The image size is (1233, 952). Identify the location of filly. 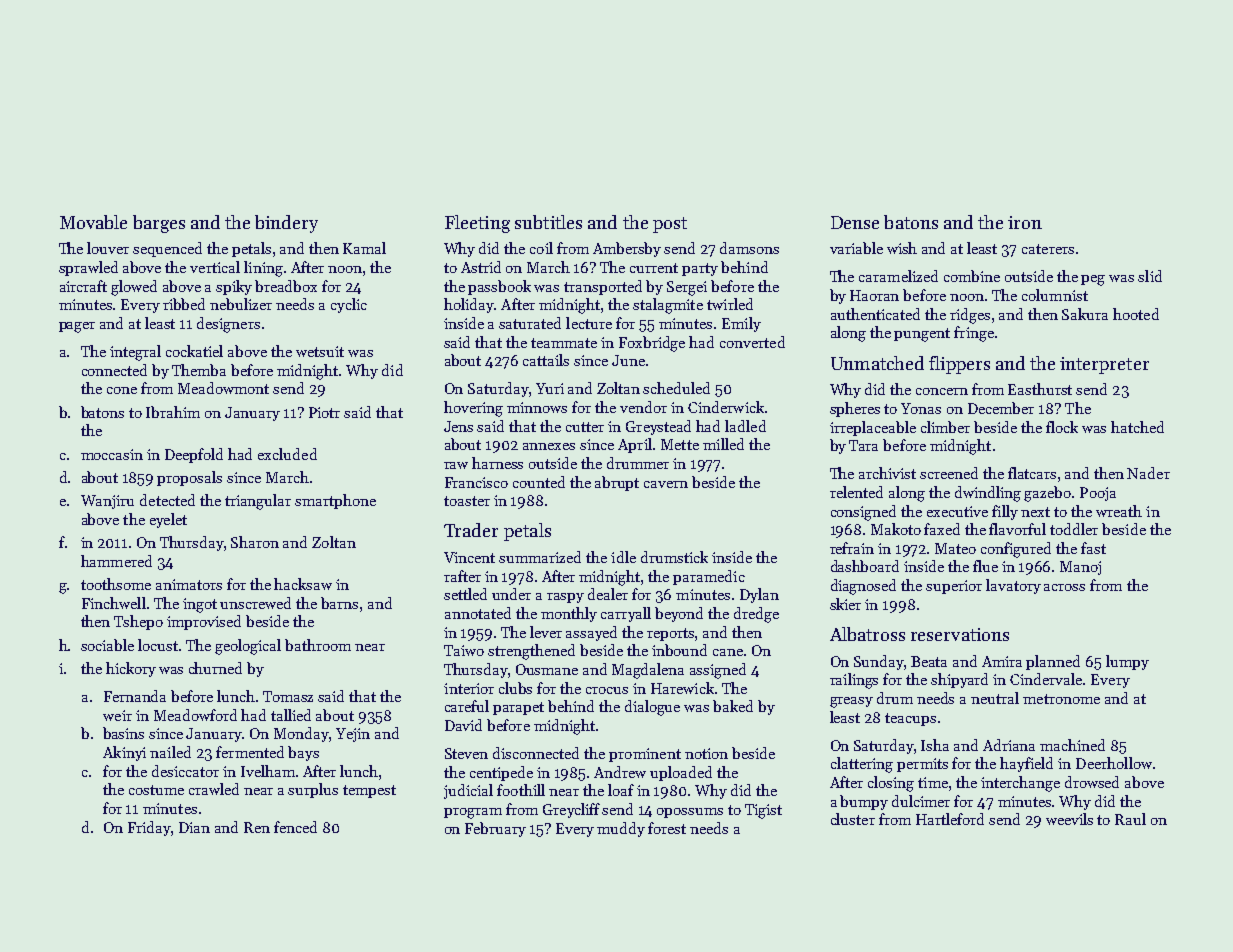
(1005, 512).
